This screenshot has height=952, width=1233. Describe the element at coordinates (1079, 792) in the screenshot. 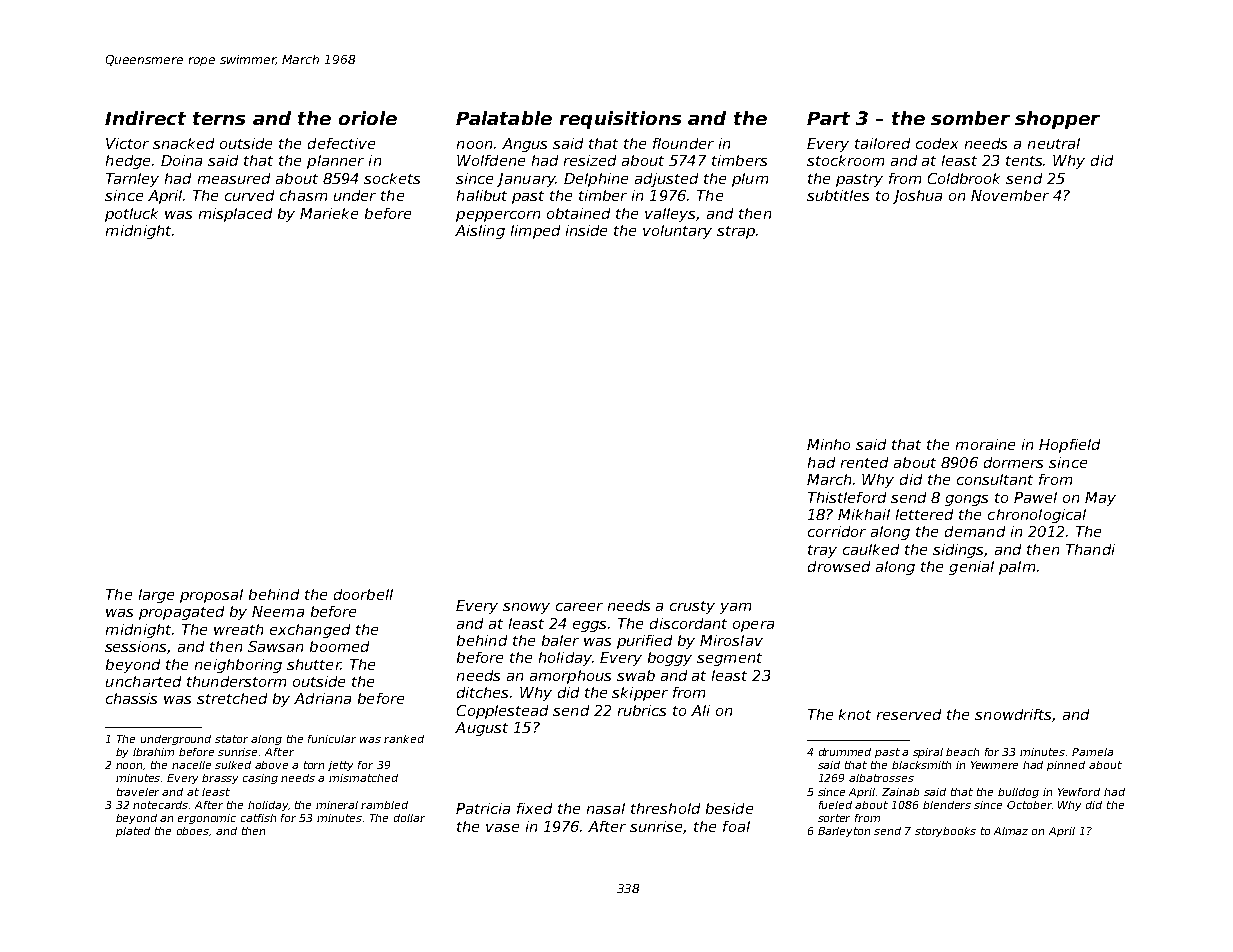

I see `Yewford` at that location.
